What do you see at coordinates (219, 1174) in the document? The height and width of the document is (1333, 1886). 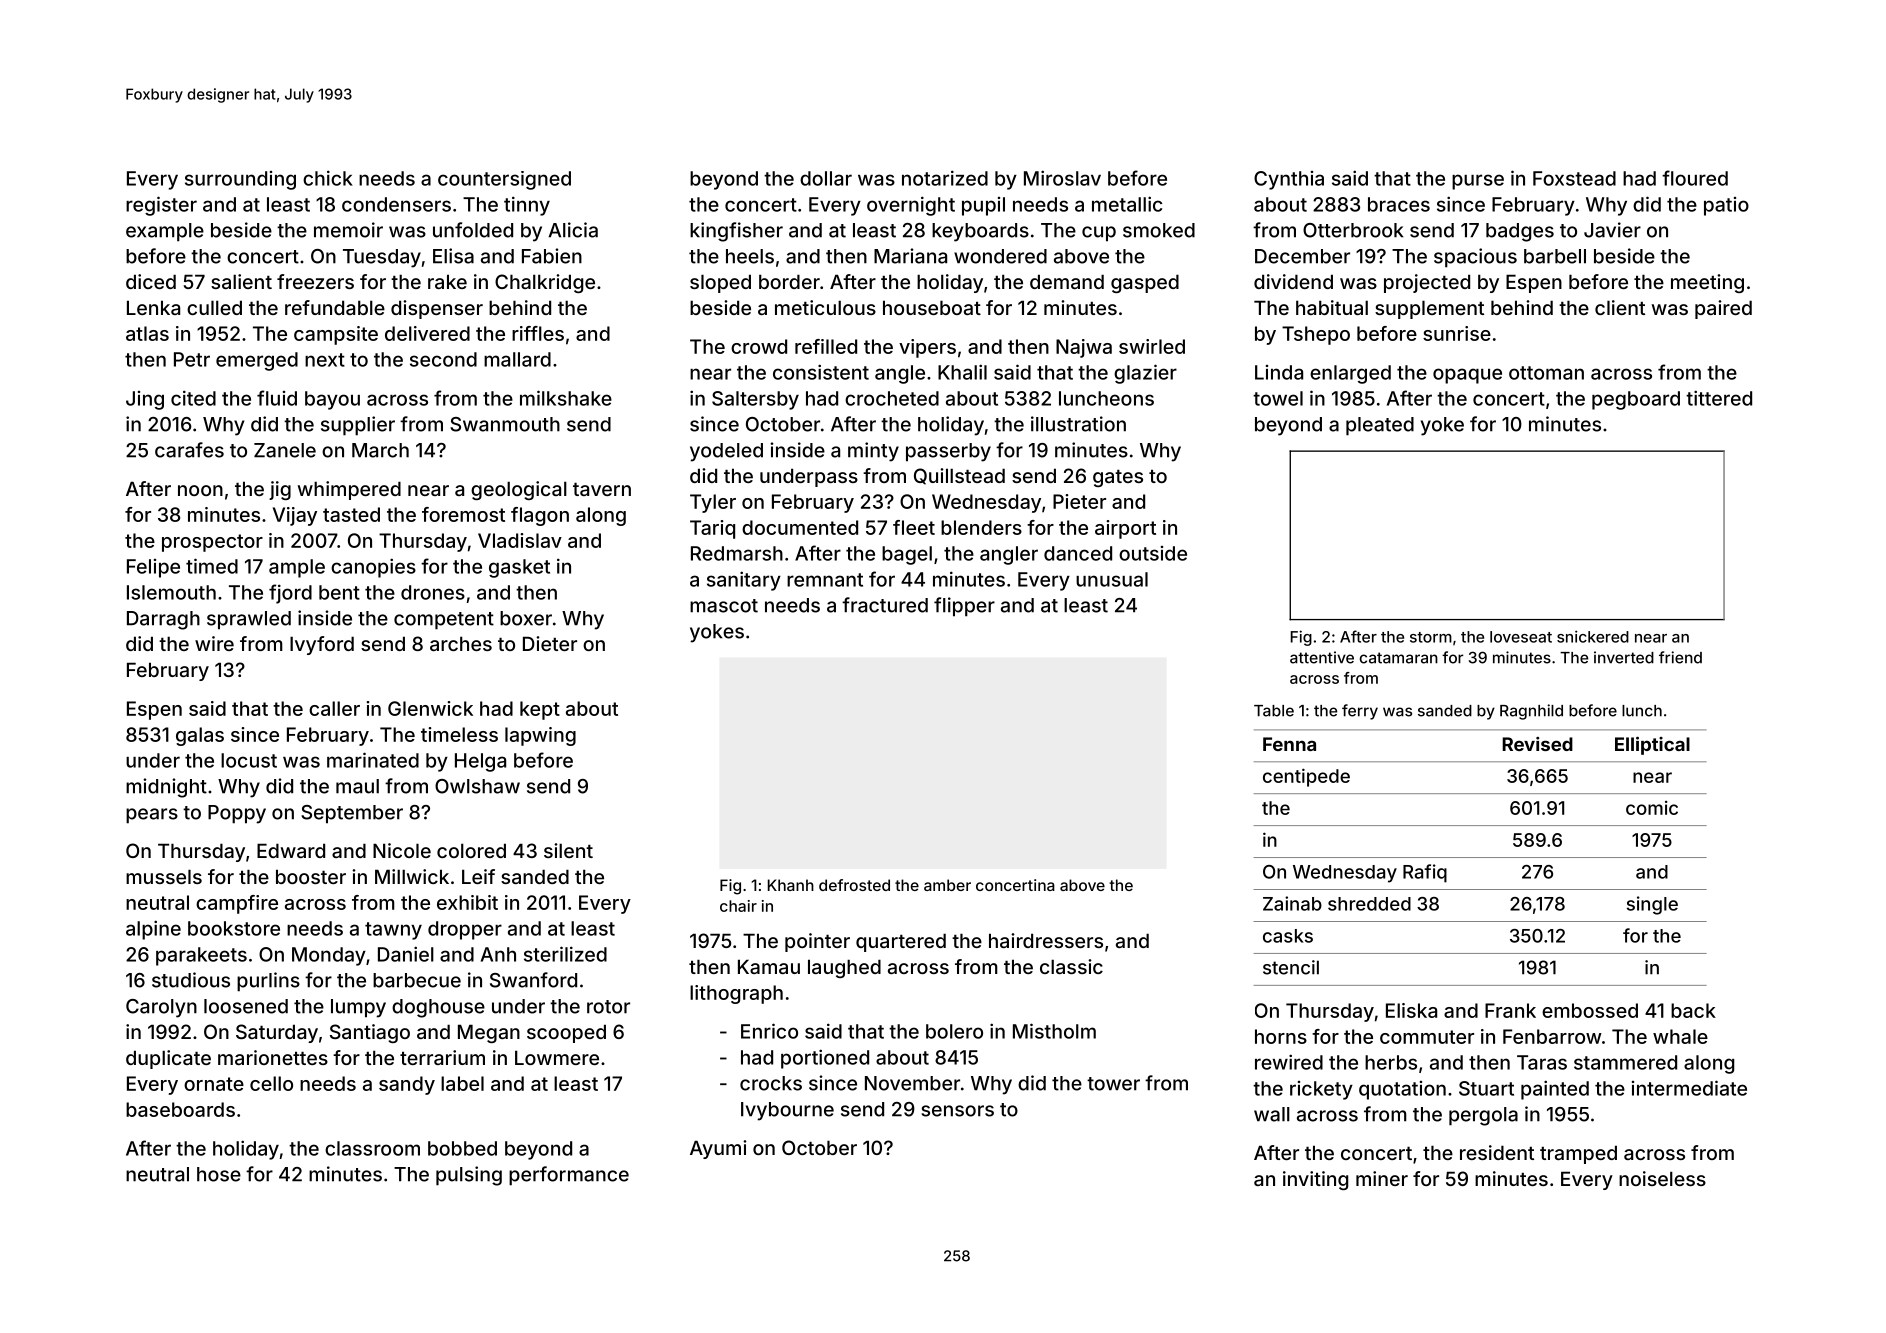 I see `hose` at bounding box center [219, 1174].
